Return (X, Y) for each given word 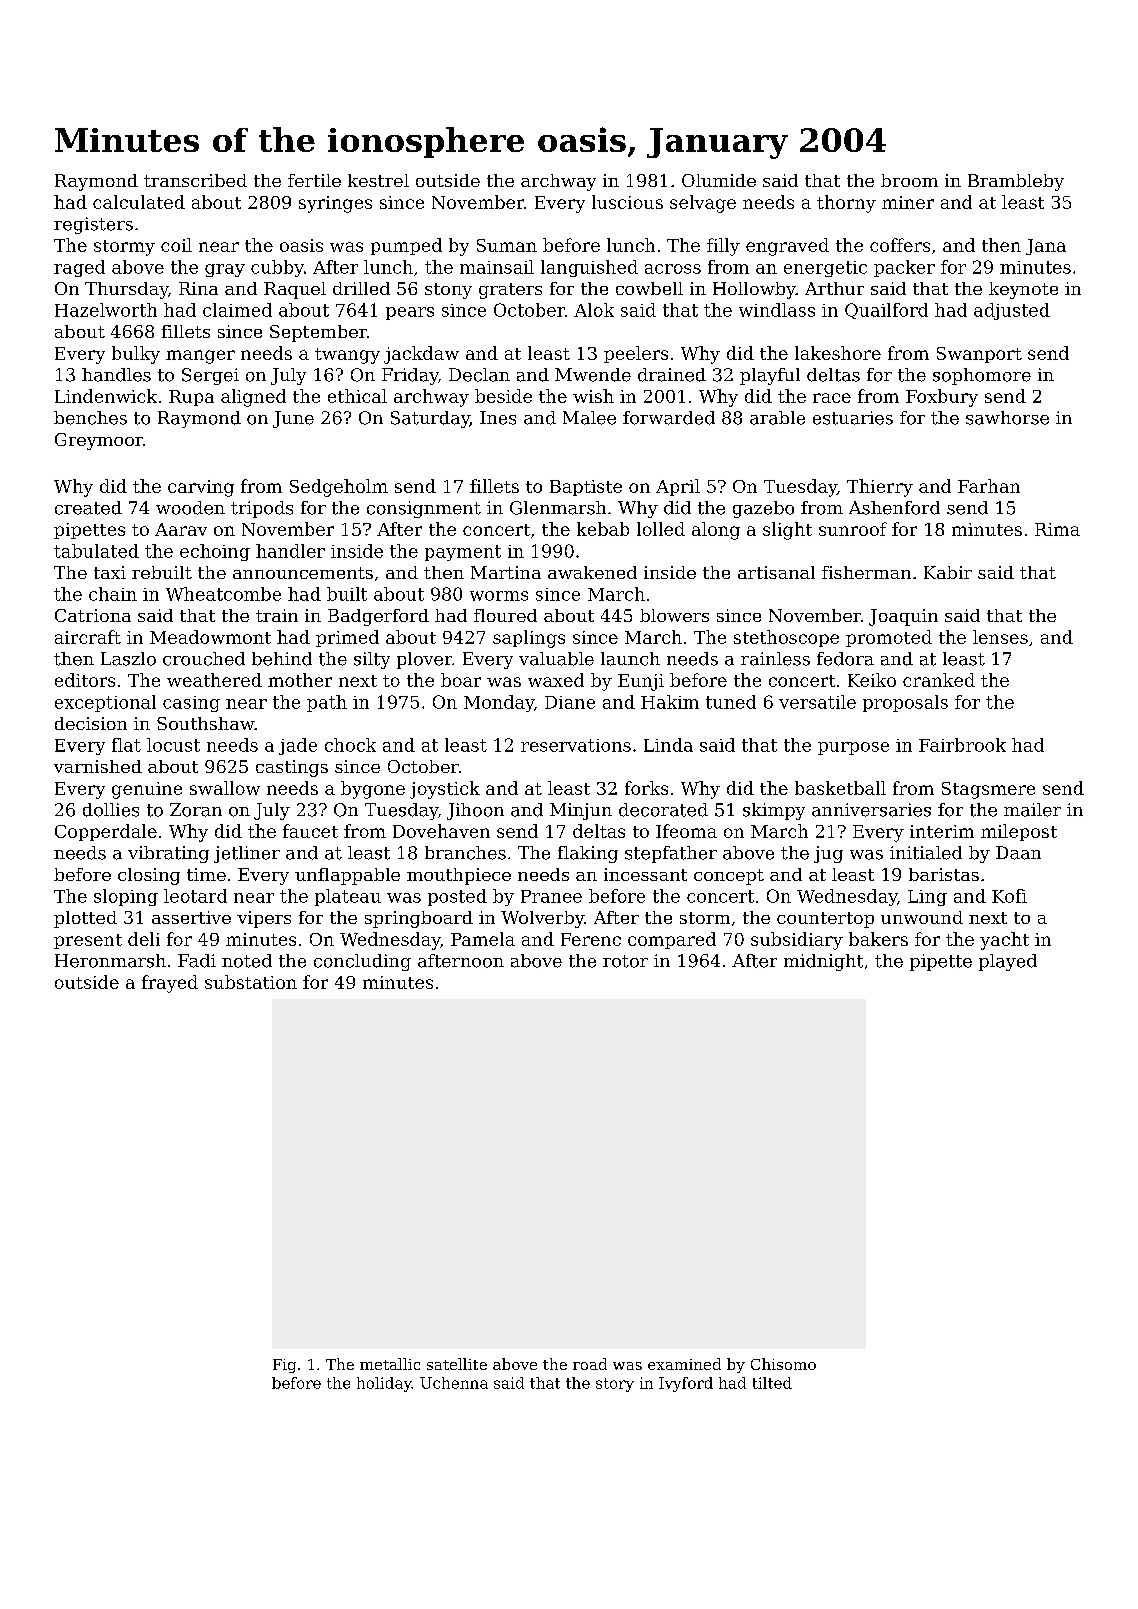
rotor (625, 961)
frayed (170, 984)
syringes (335, 204)
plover (424, 660)
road (590, 1364)
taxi (110, 572)
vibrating (168, 854)
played (1008, 962)
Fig (284, 1366)
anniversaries (871, 810)
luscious (627, 202)
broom (909, 180)
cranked (939, 680)
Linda (668, 745)
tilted (772, 1383)
